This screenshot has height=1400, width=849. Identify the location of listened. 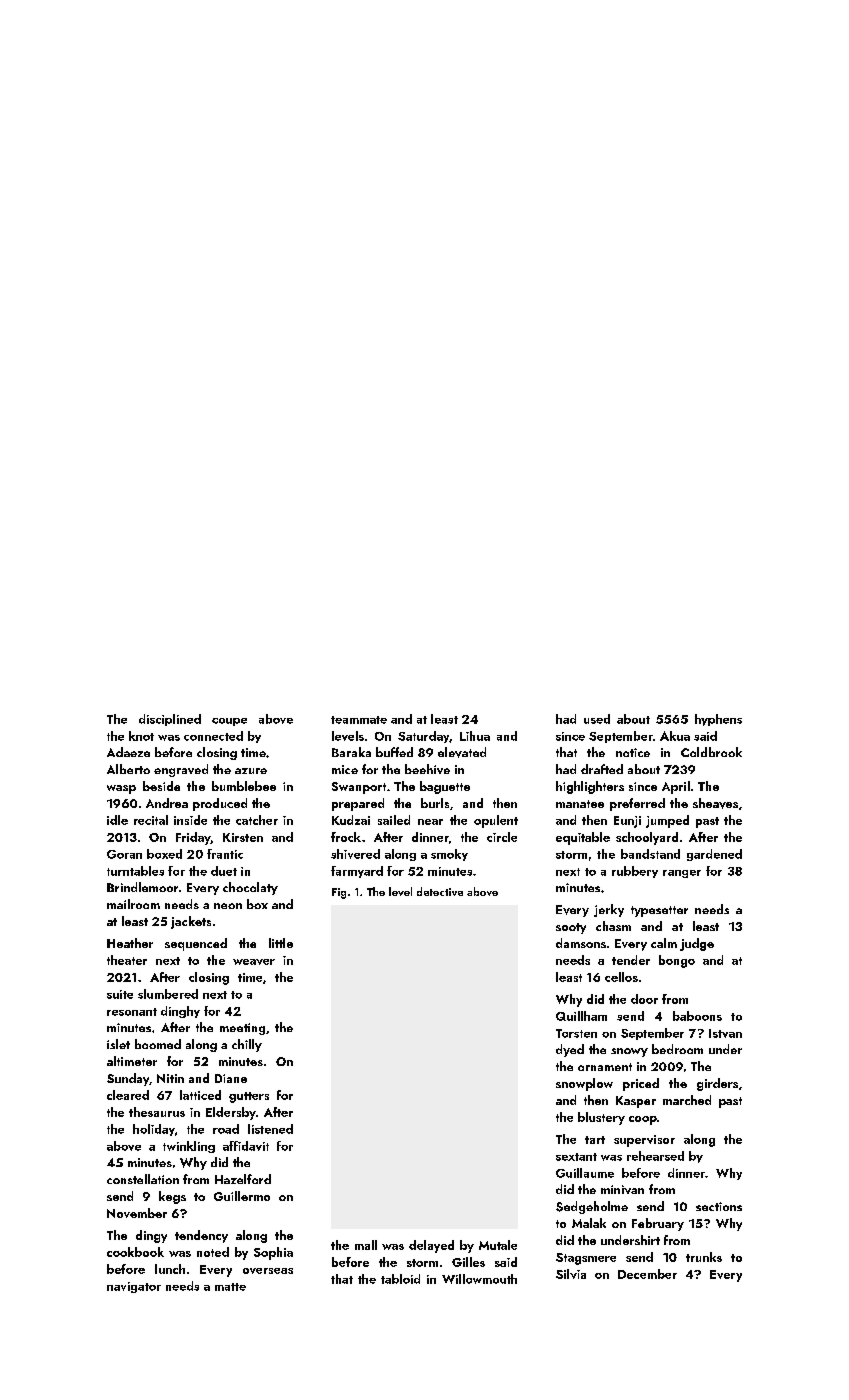
(270, 1129).
